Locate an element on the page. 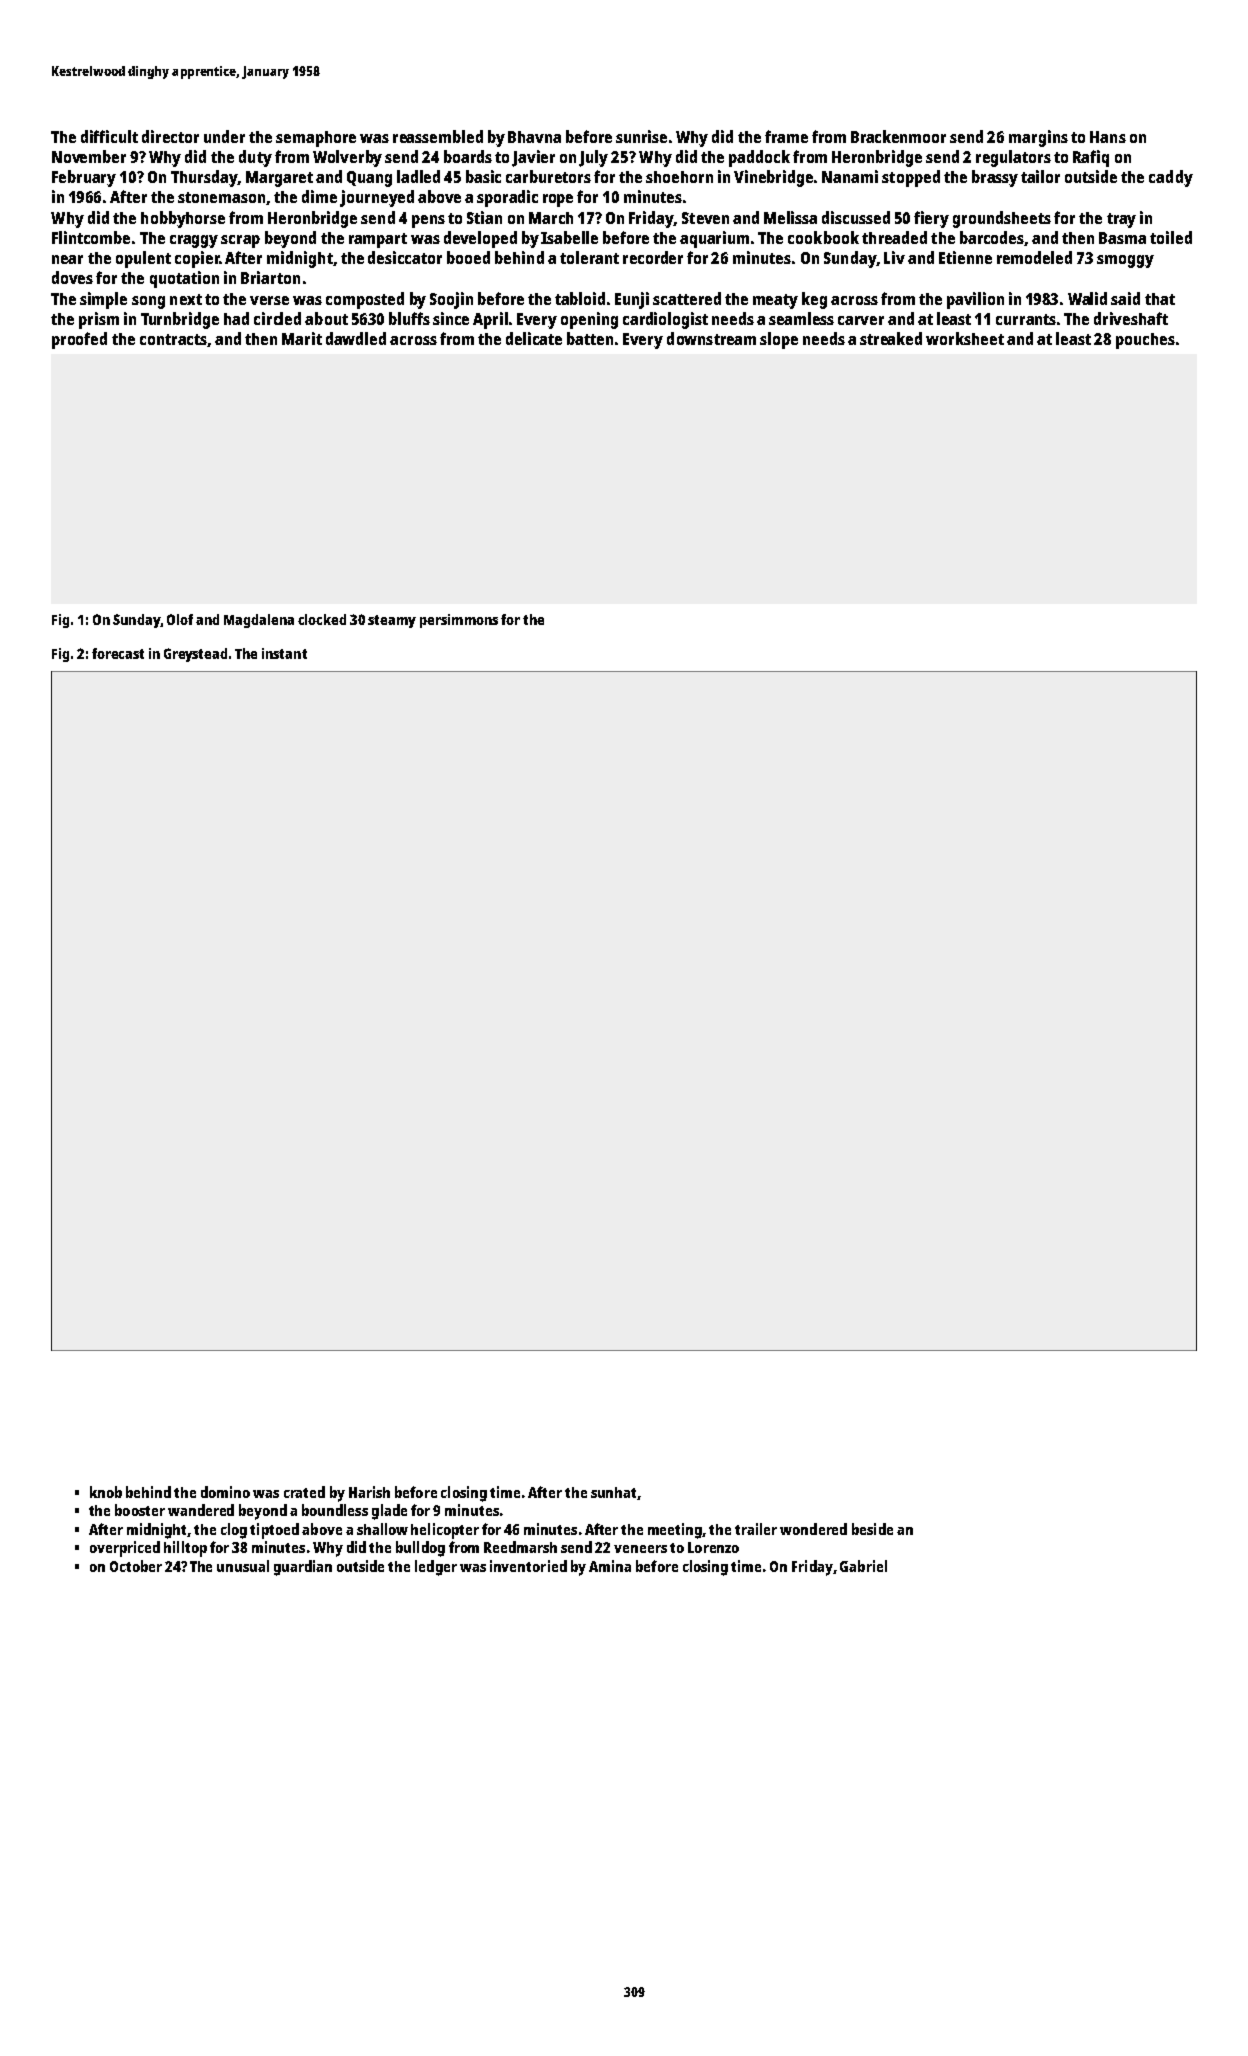 This image has height=2056, width=1248. sunrise is located at coordinates (641, 136).
